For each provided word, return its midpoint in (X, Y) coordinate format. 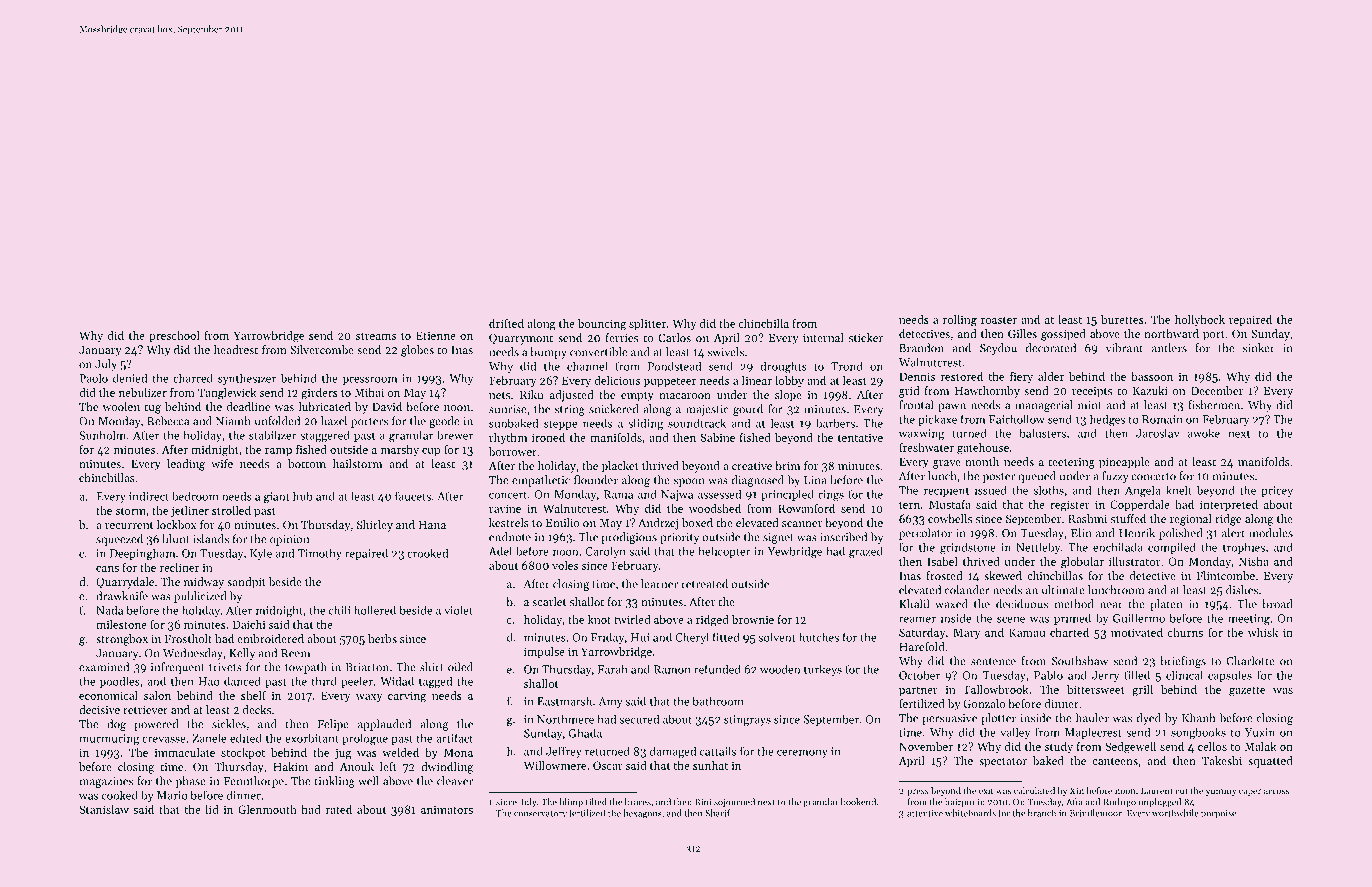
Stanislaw (104, 809)
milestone (121, 624)
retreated (704, 584)
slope (788, 396)
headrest (236, 349)
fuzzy (1115, 477)
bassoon (1152, 376)
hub (303, 496)
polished (1180, 534)
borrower (513, 451)
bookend (858, 802)
